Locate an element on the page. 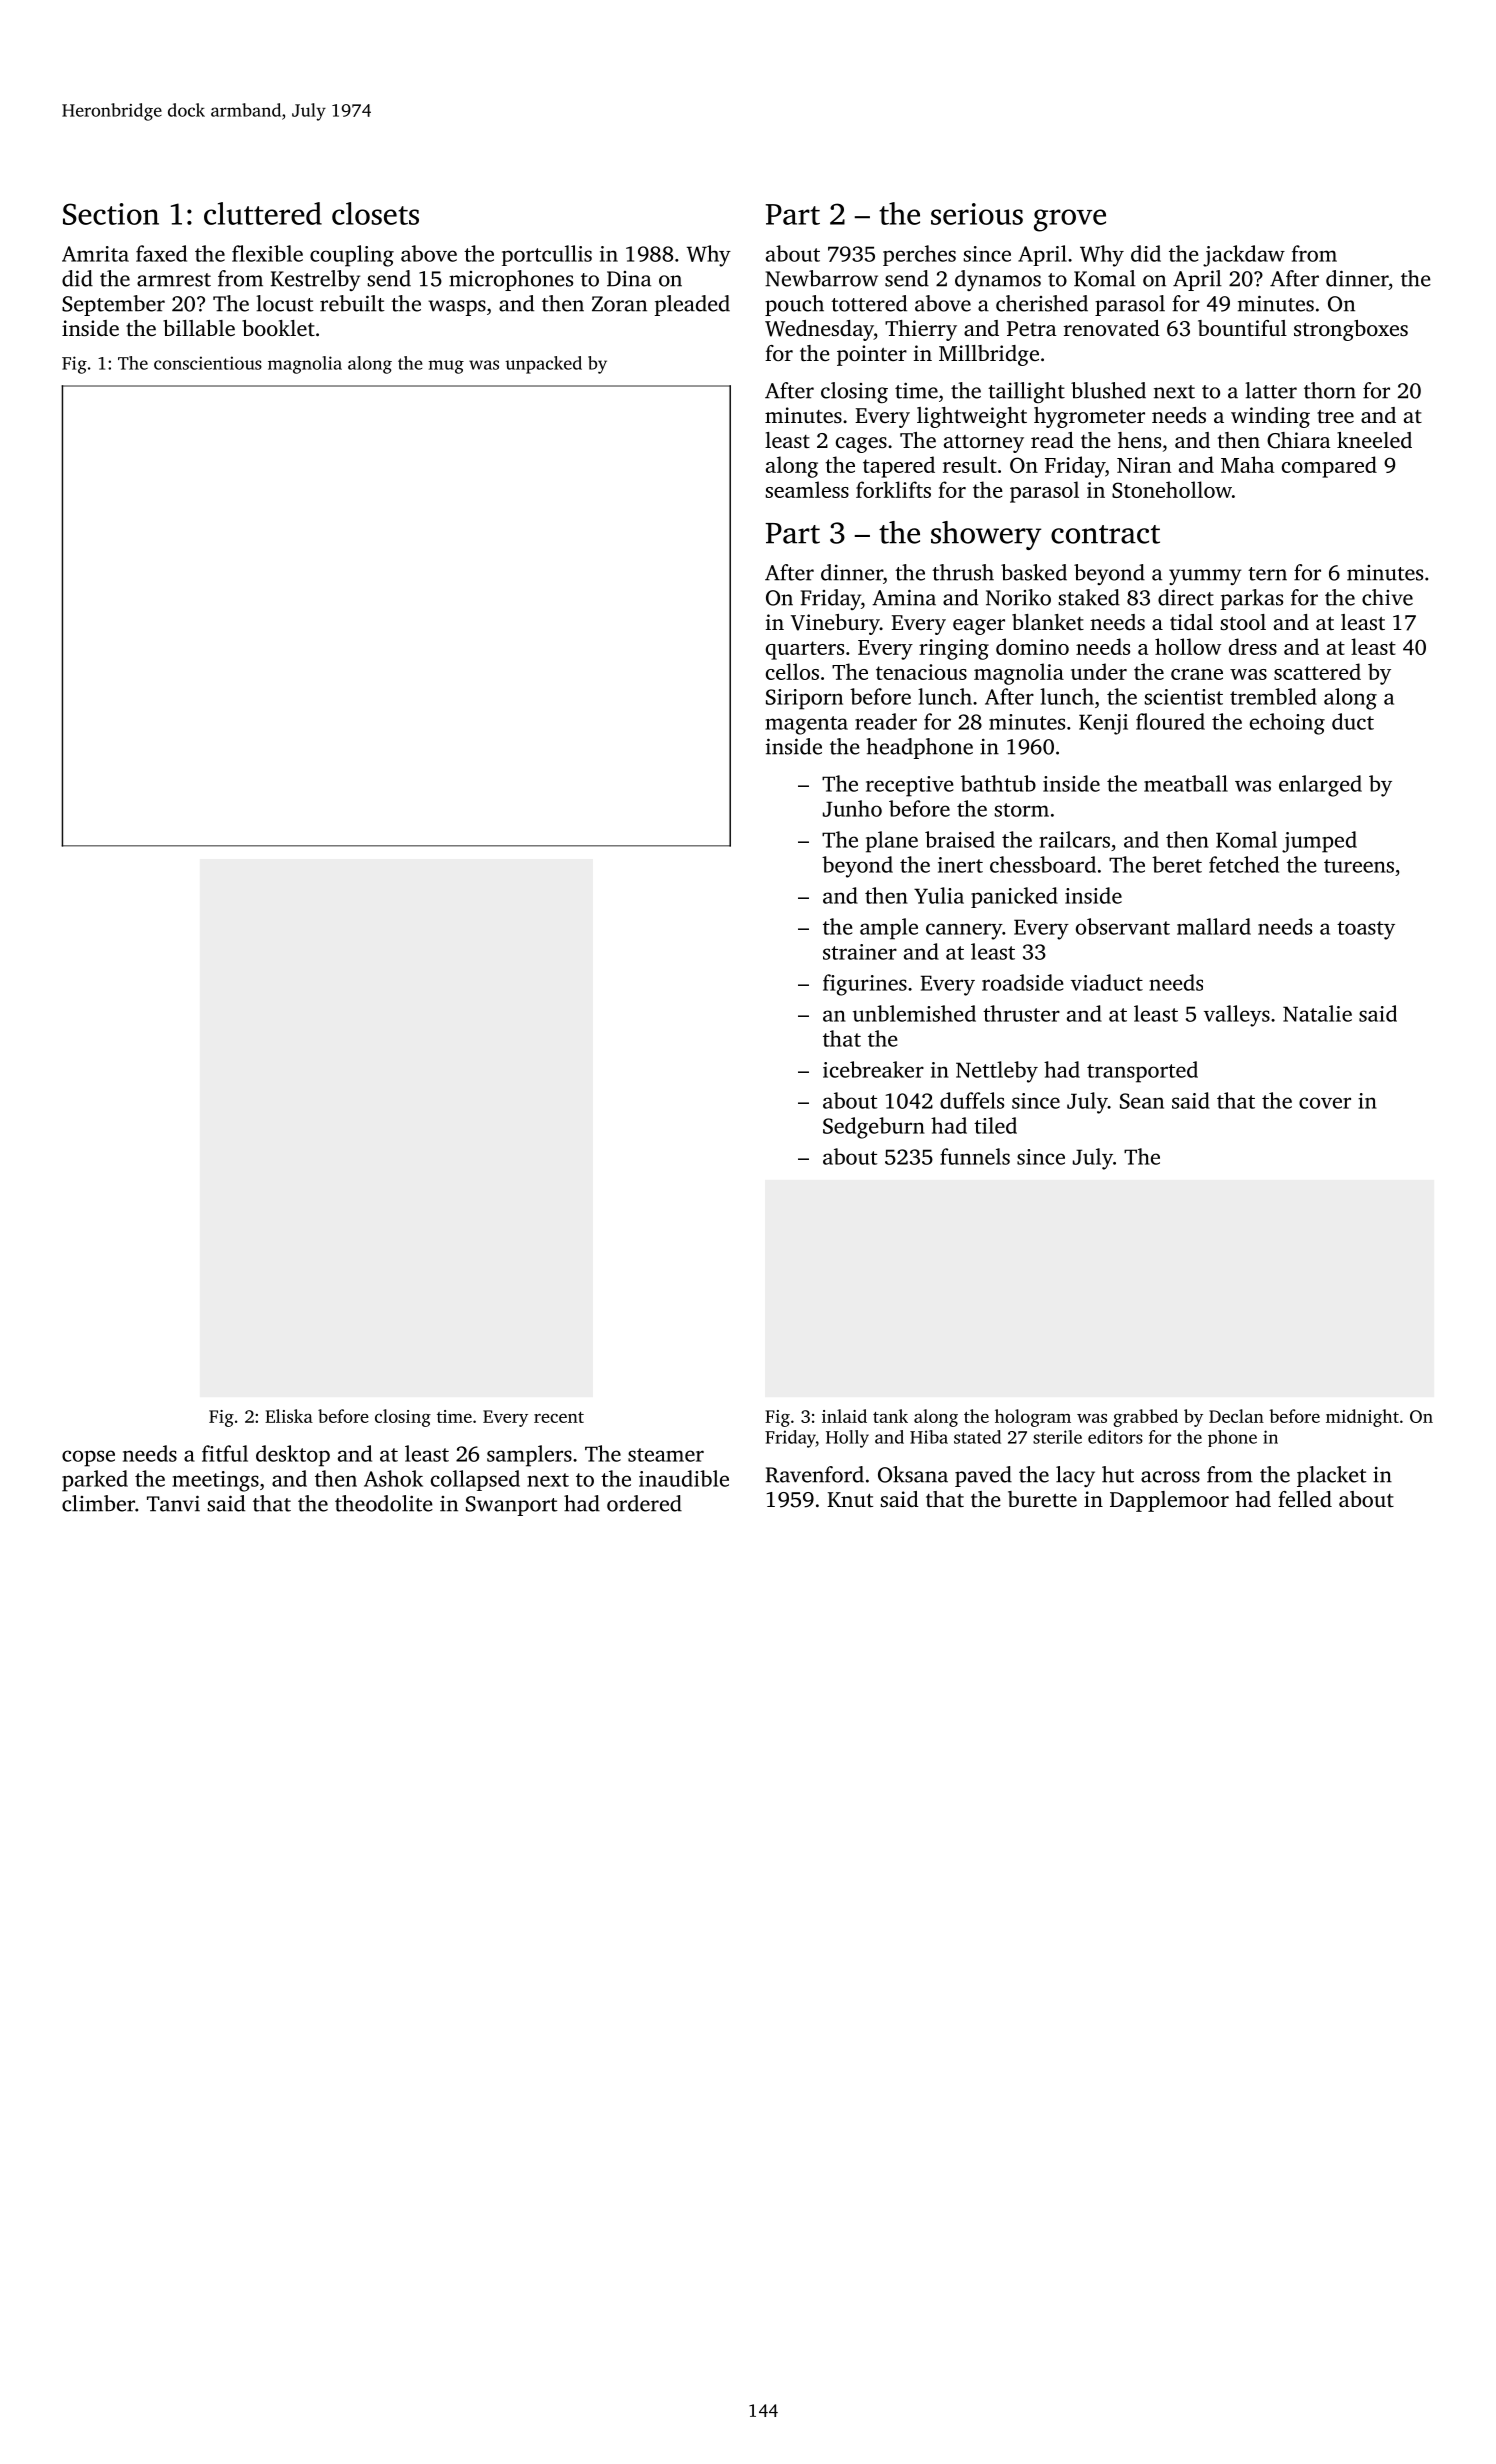 This document has height=2464, width=1496. serious is located at coordinates (977, 214).
